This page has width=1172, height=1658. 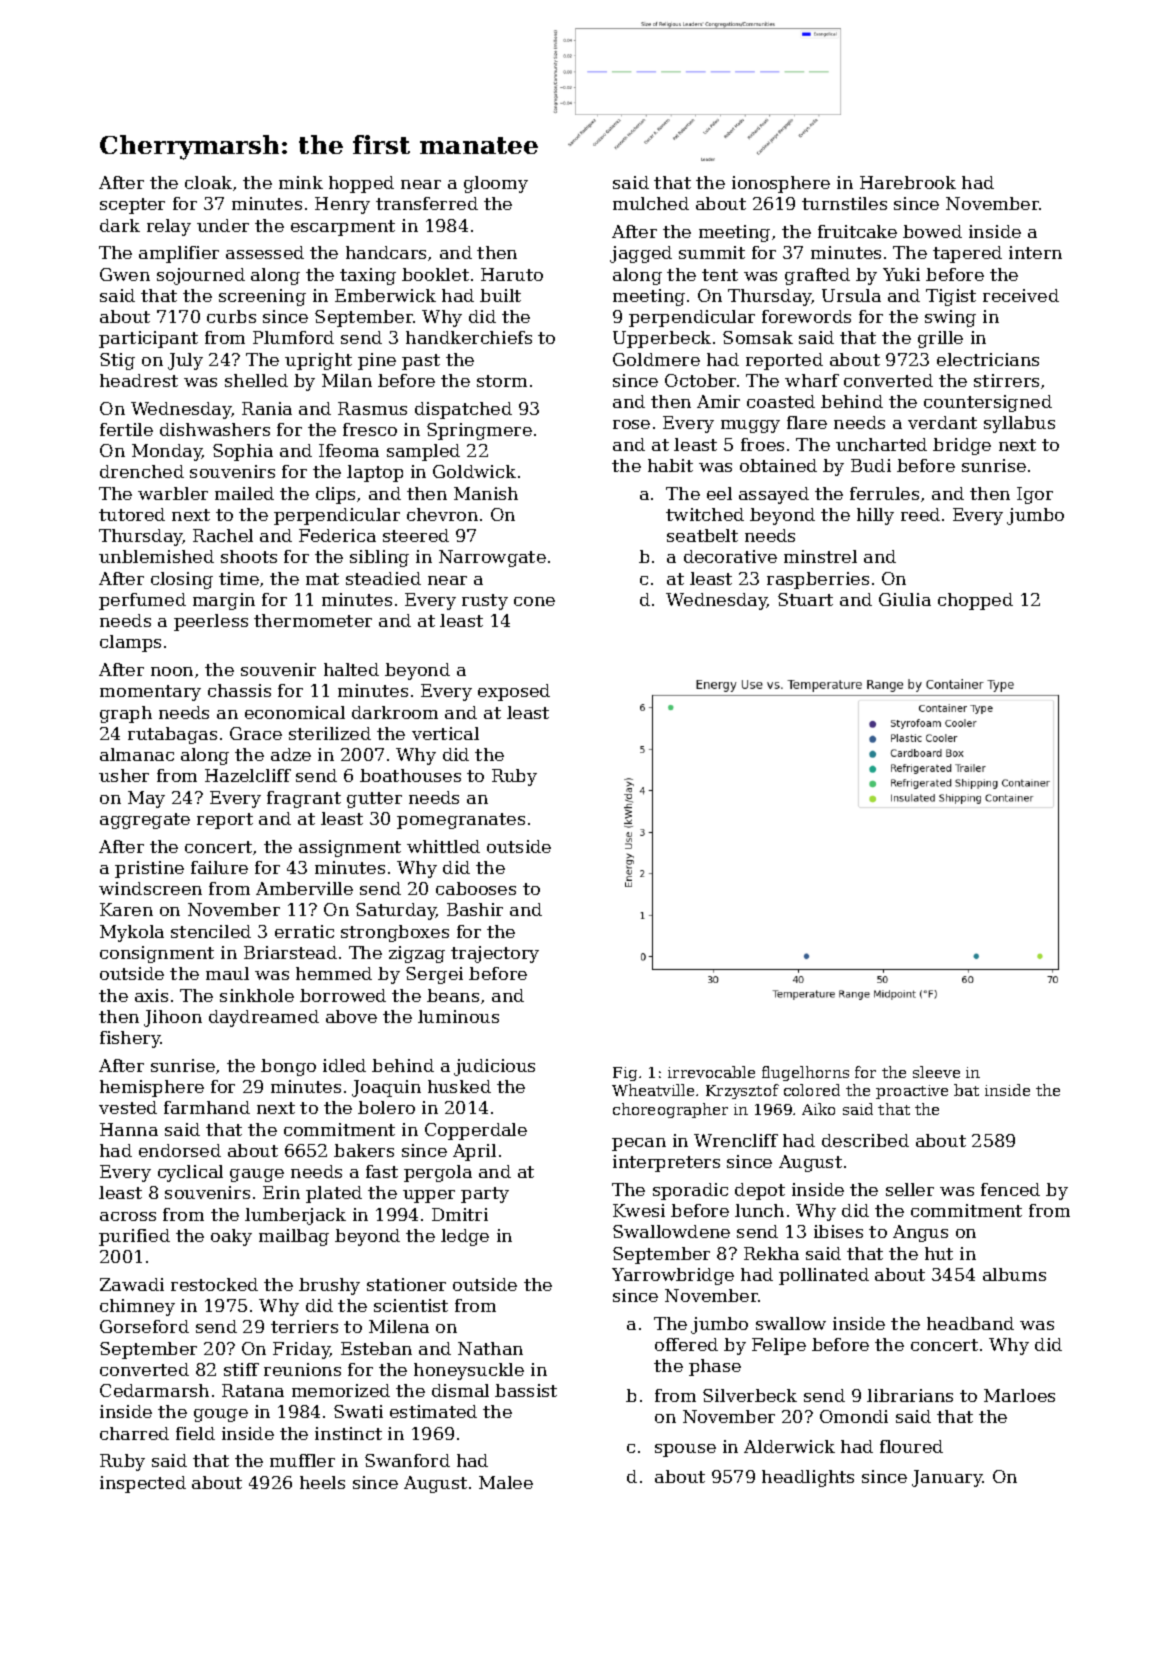 What do you see at coordinates (908, 182) in the page?
I see `Harebrook` at bounding box center [908, 182].
